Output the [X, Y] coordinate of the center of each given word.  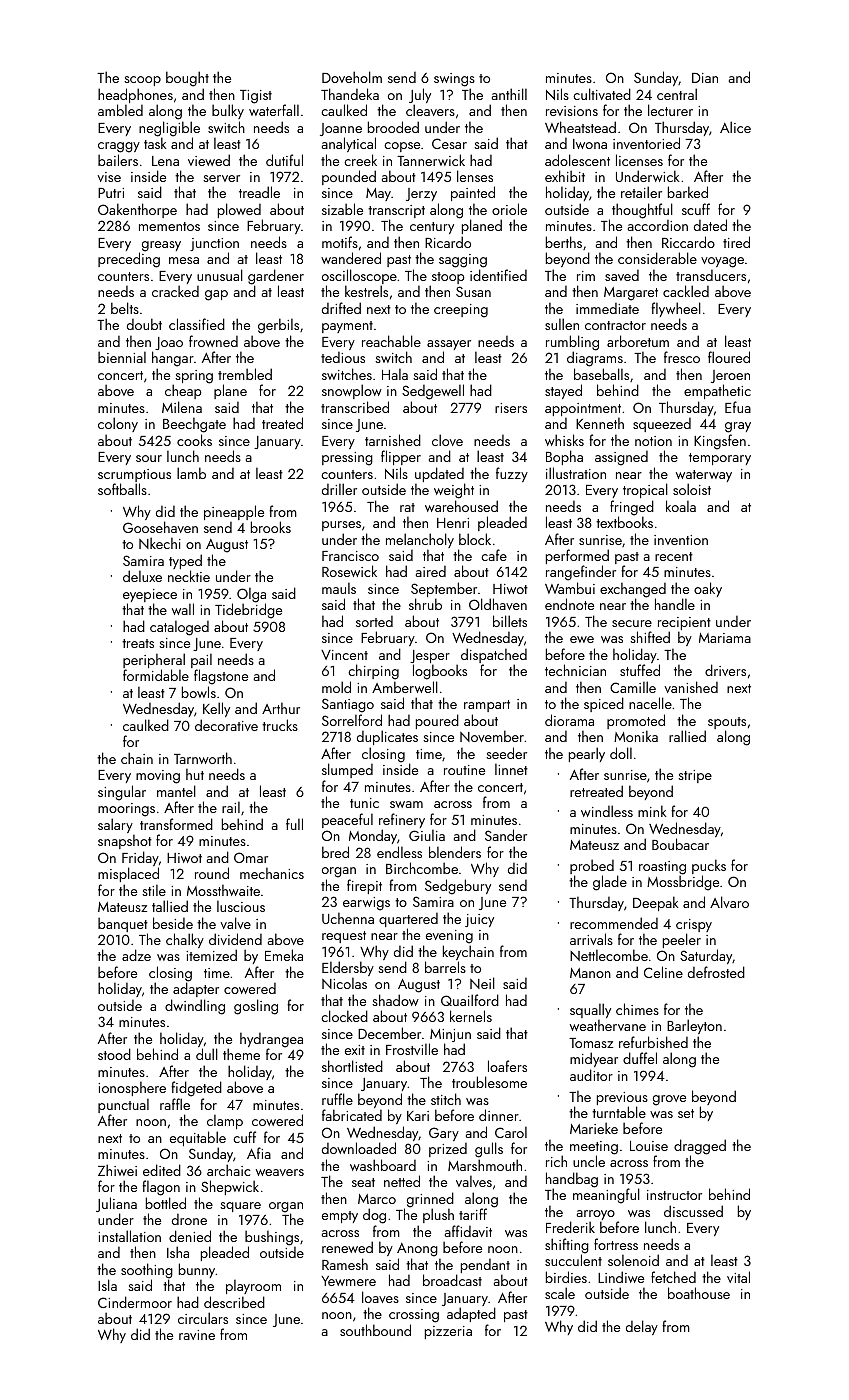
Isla [107, 1285]
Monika [636, 736]
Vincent [344, 655]
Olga [251, 596]
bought [187, 79]
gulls [489, 1150]
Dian [705, 78]
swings [454, 80]
